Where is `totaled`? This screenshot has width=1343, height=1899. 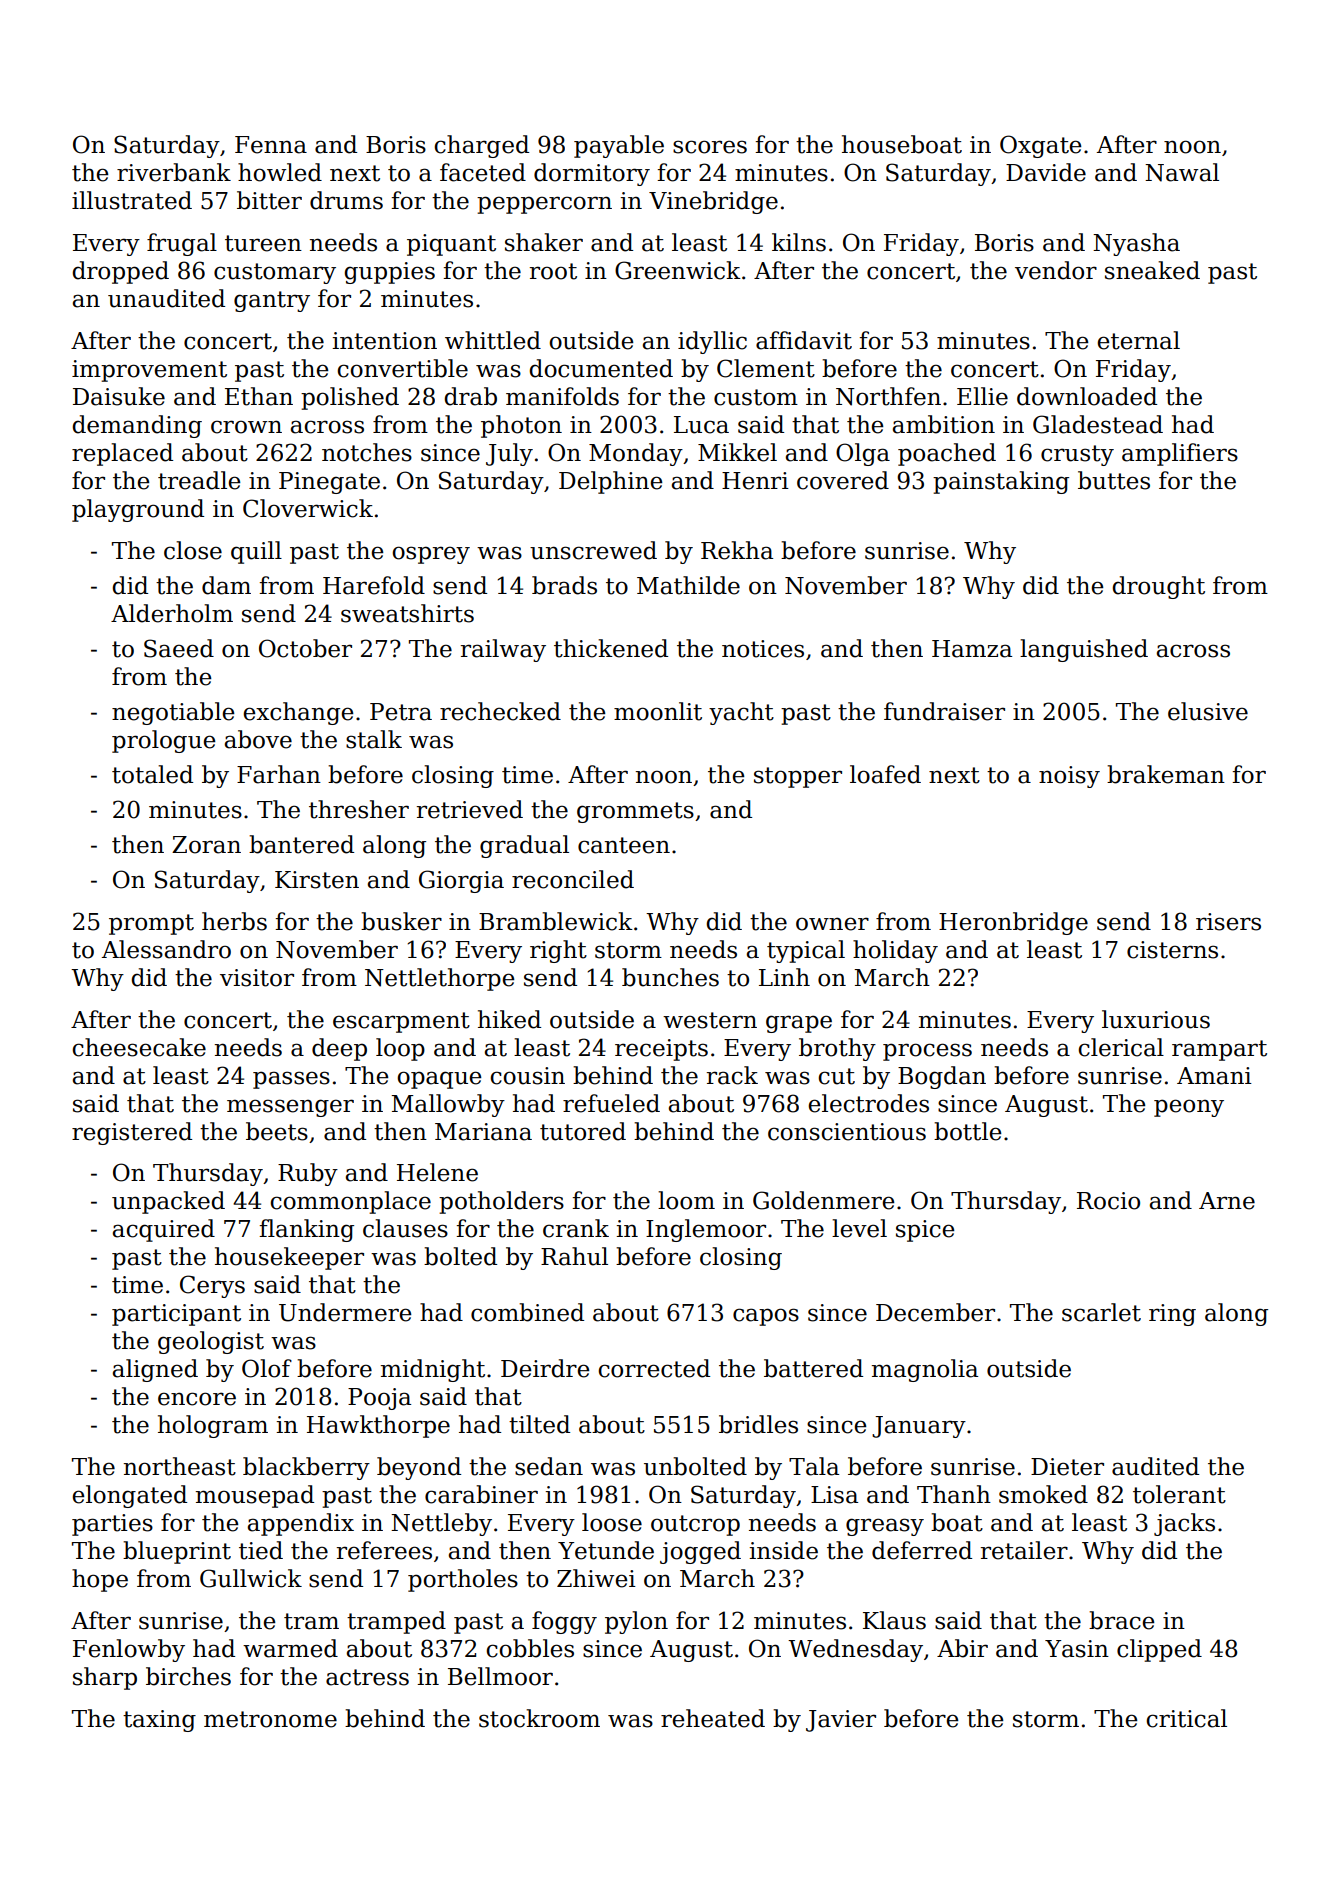 totaled is located at coordinates (152, 774).
